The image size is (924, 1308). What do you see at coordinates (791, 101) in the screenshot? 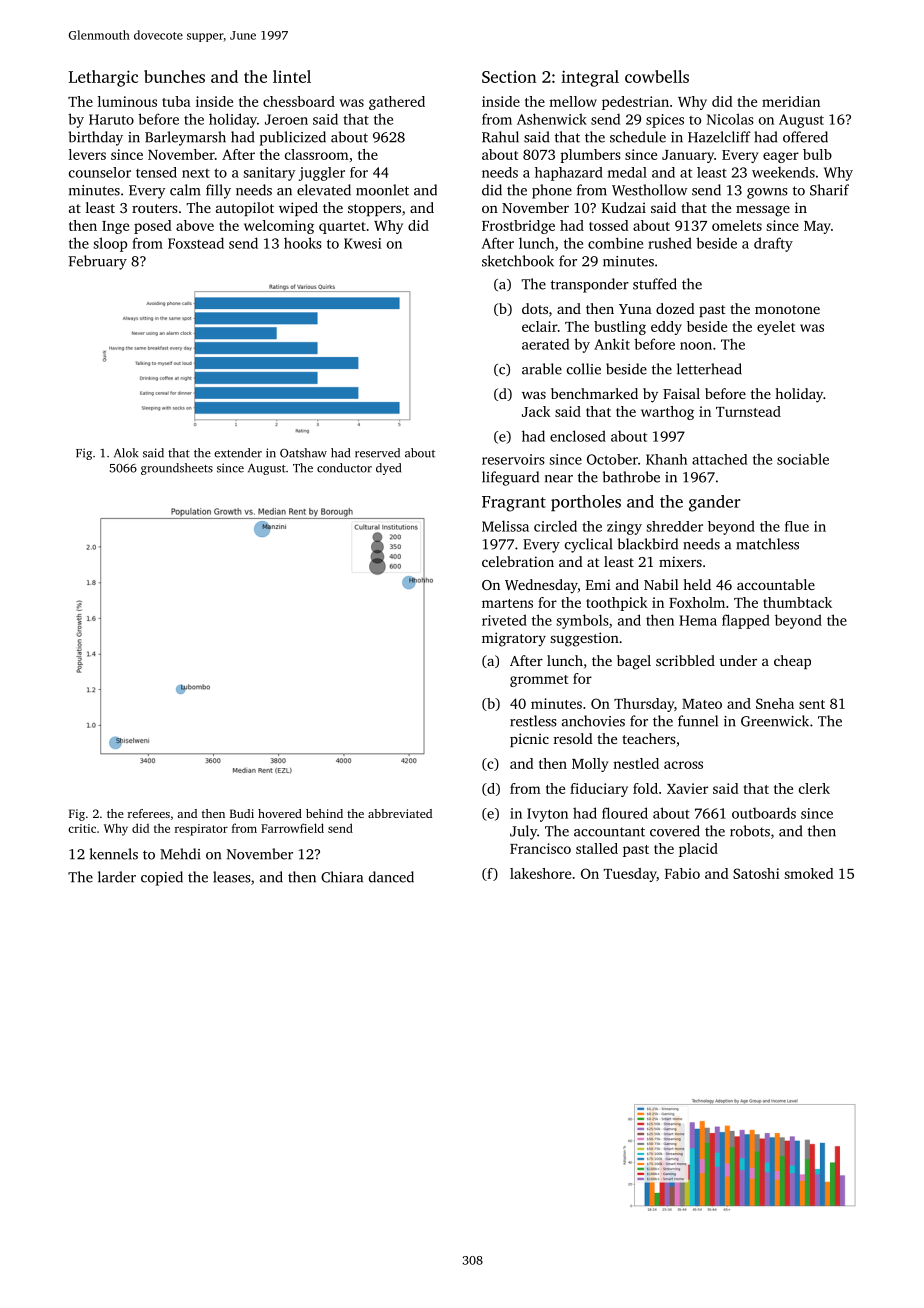
I see `meridian` at bounding box center [791, 101].
